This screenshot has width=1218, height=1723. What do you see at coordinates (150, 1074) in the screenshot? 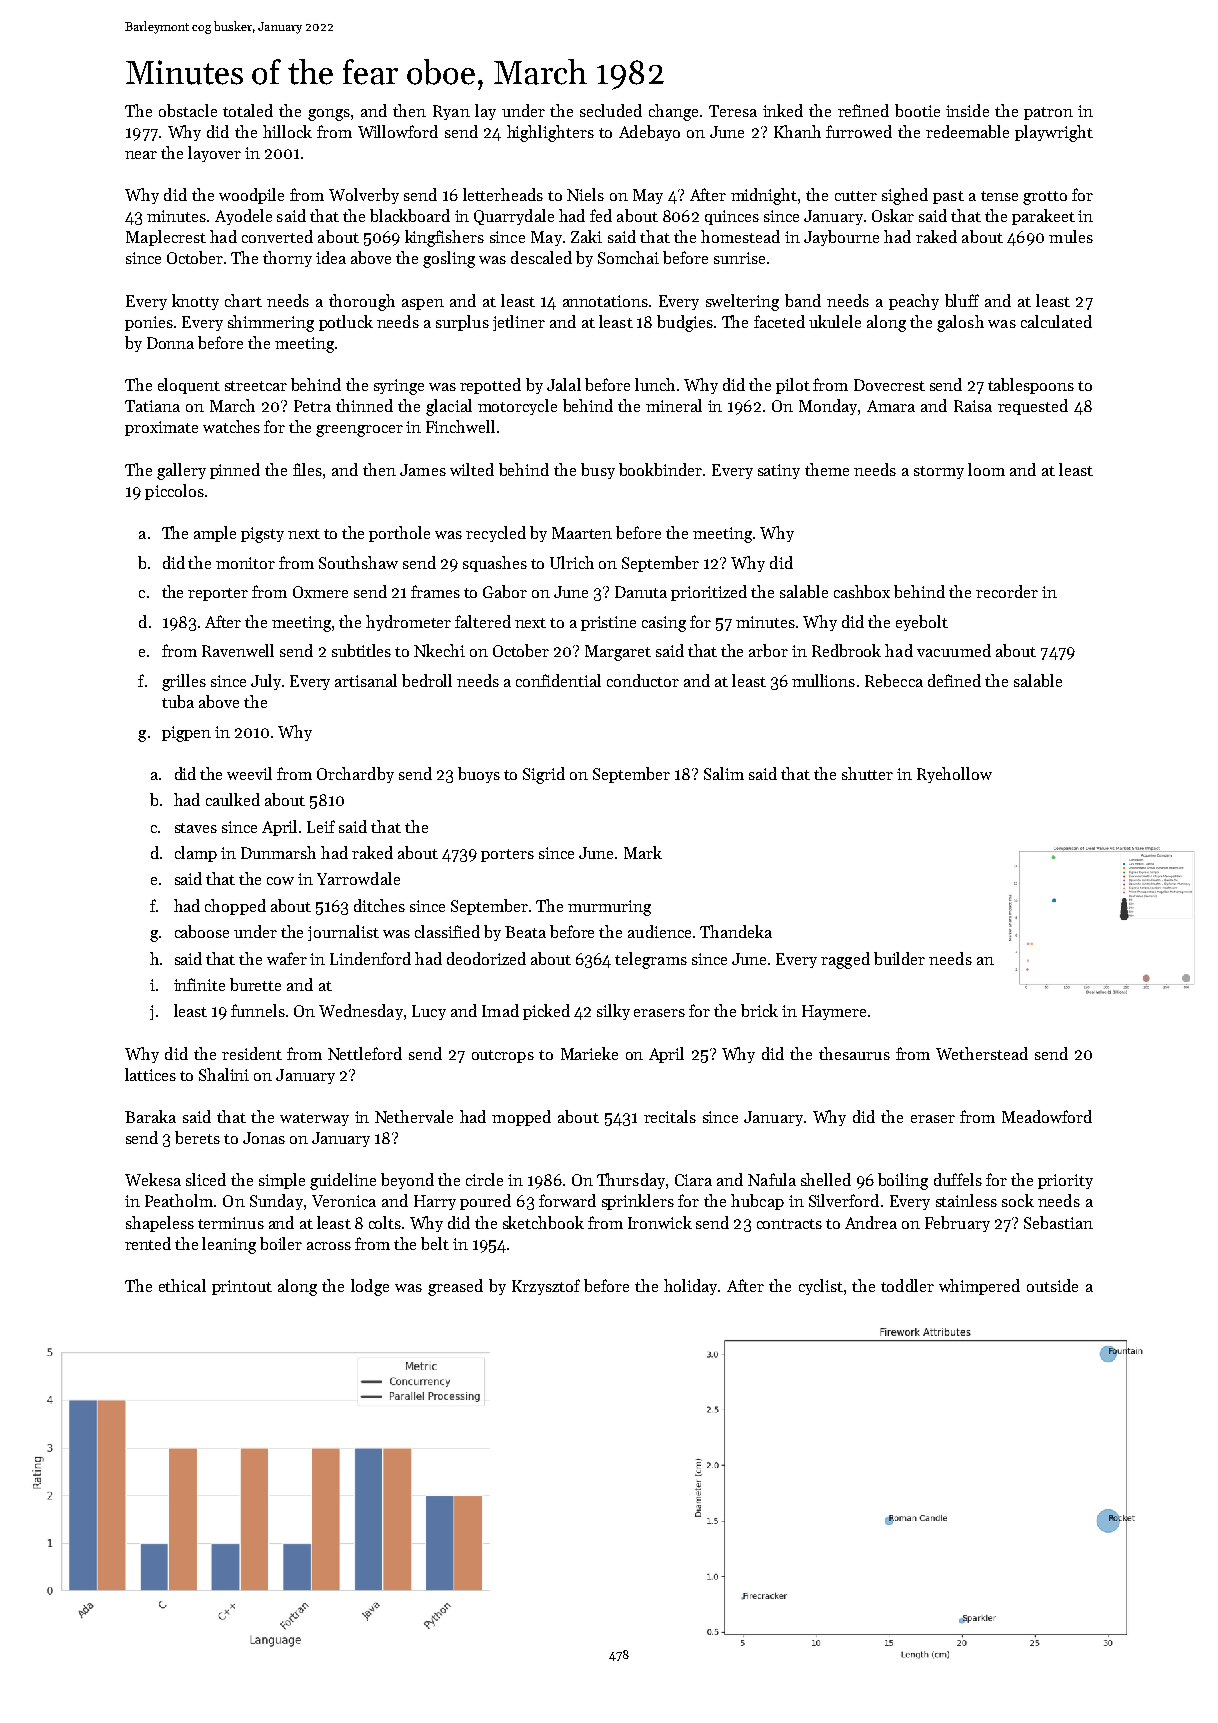
I see `lattices` at bounding box center [150, 1074].
